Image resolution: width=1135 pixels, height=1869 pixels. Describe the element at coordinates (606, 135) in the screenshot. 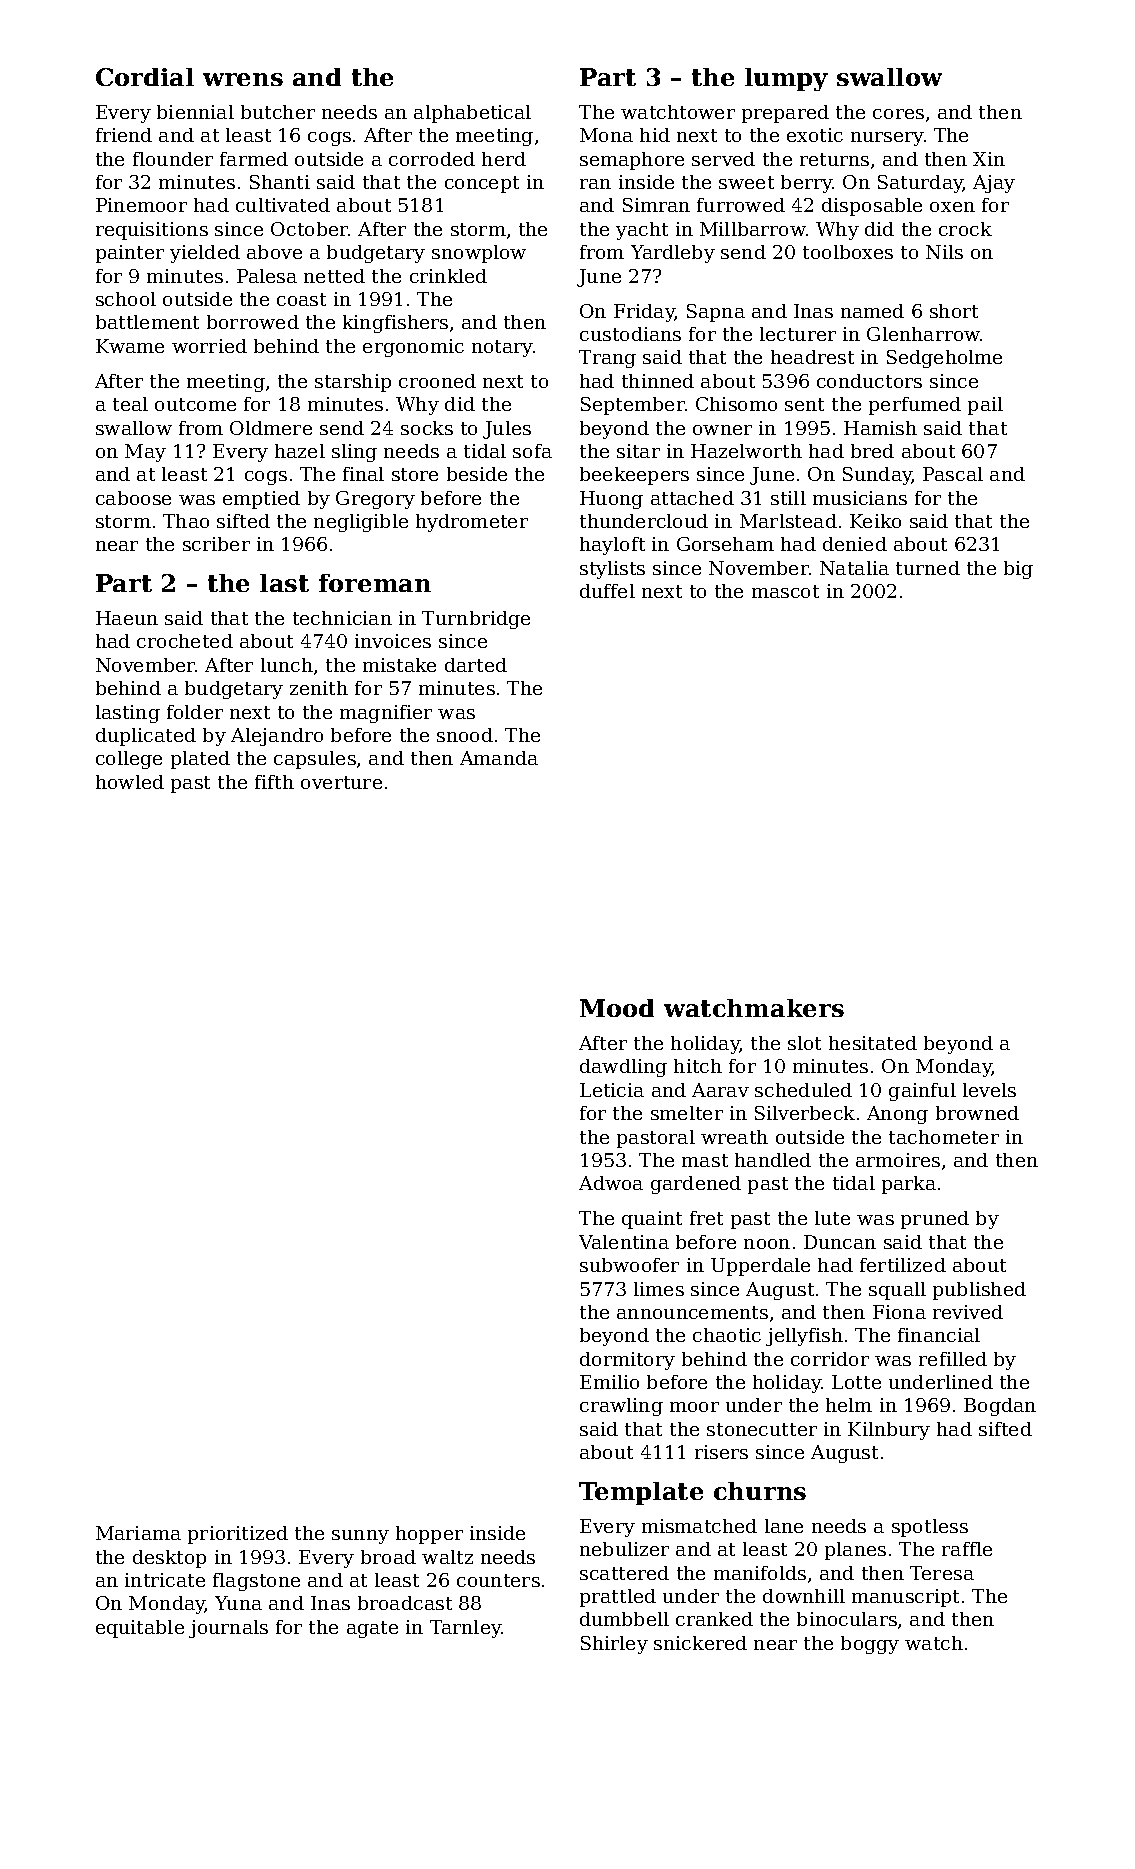

I see `Mona` at that location.
